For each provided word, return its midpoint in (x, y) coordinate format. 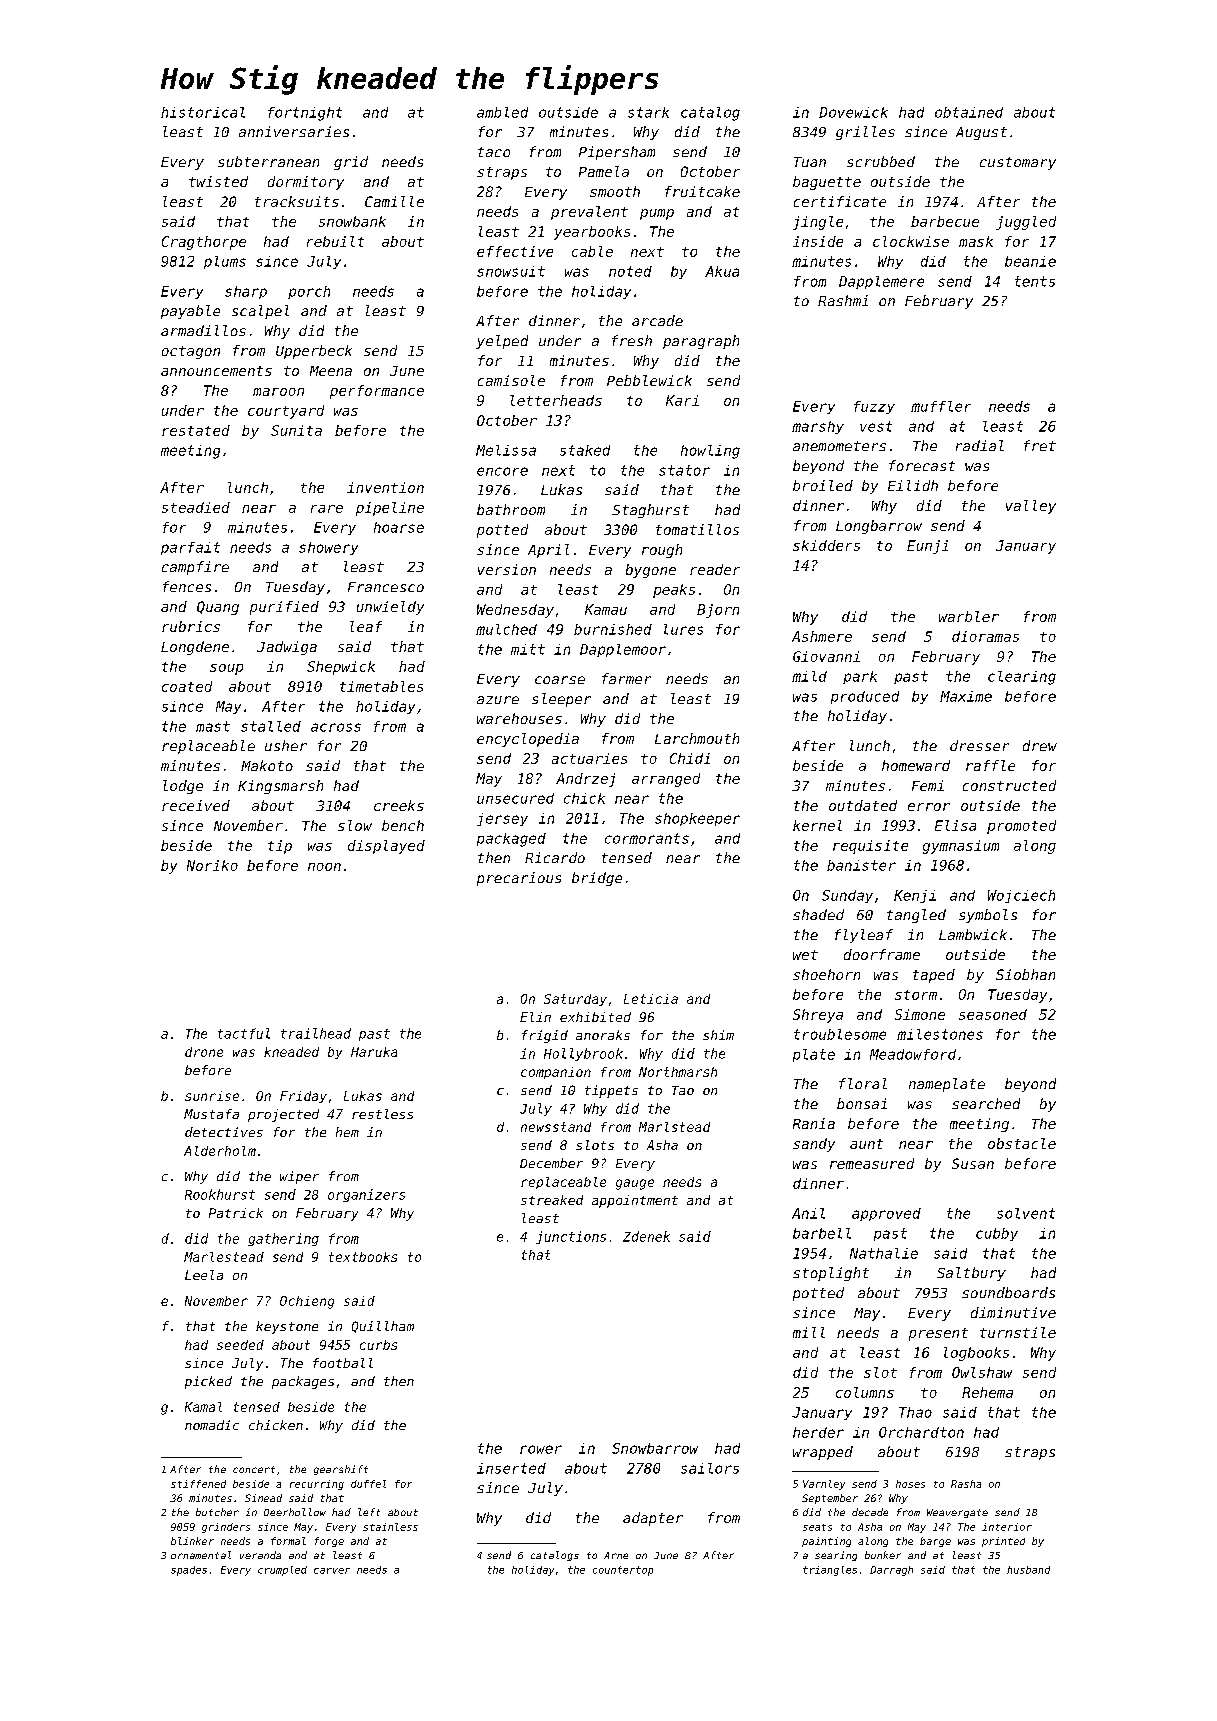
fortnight (305, 114)
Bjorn (718, 611)
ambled (502, 112)
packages (303, 1382)
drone (204, 1052)
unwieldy (390, 608)
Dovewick (853, 112)
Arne (616, 1555)
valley (1031, 507)
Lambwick (973, 934)
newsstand (556, 1127)
